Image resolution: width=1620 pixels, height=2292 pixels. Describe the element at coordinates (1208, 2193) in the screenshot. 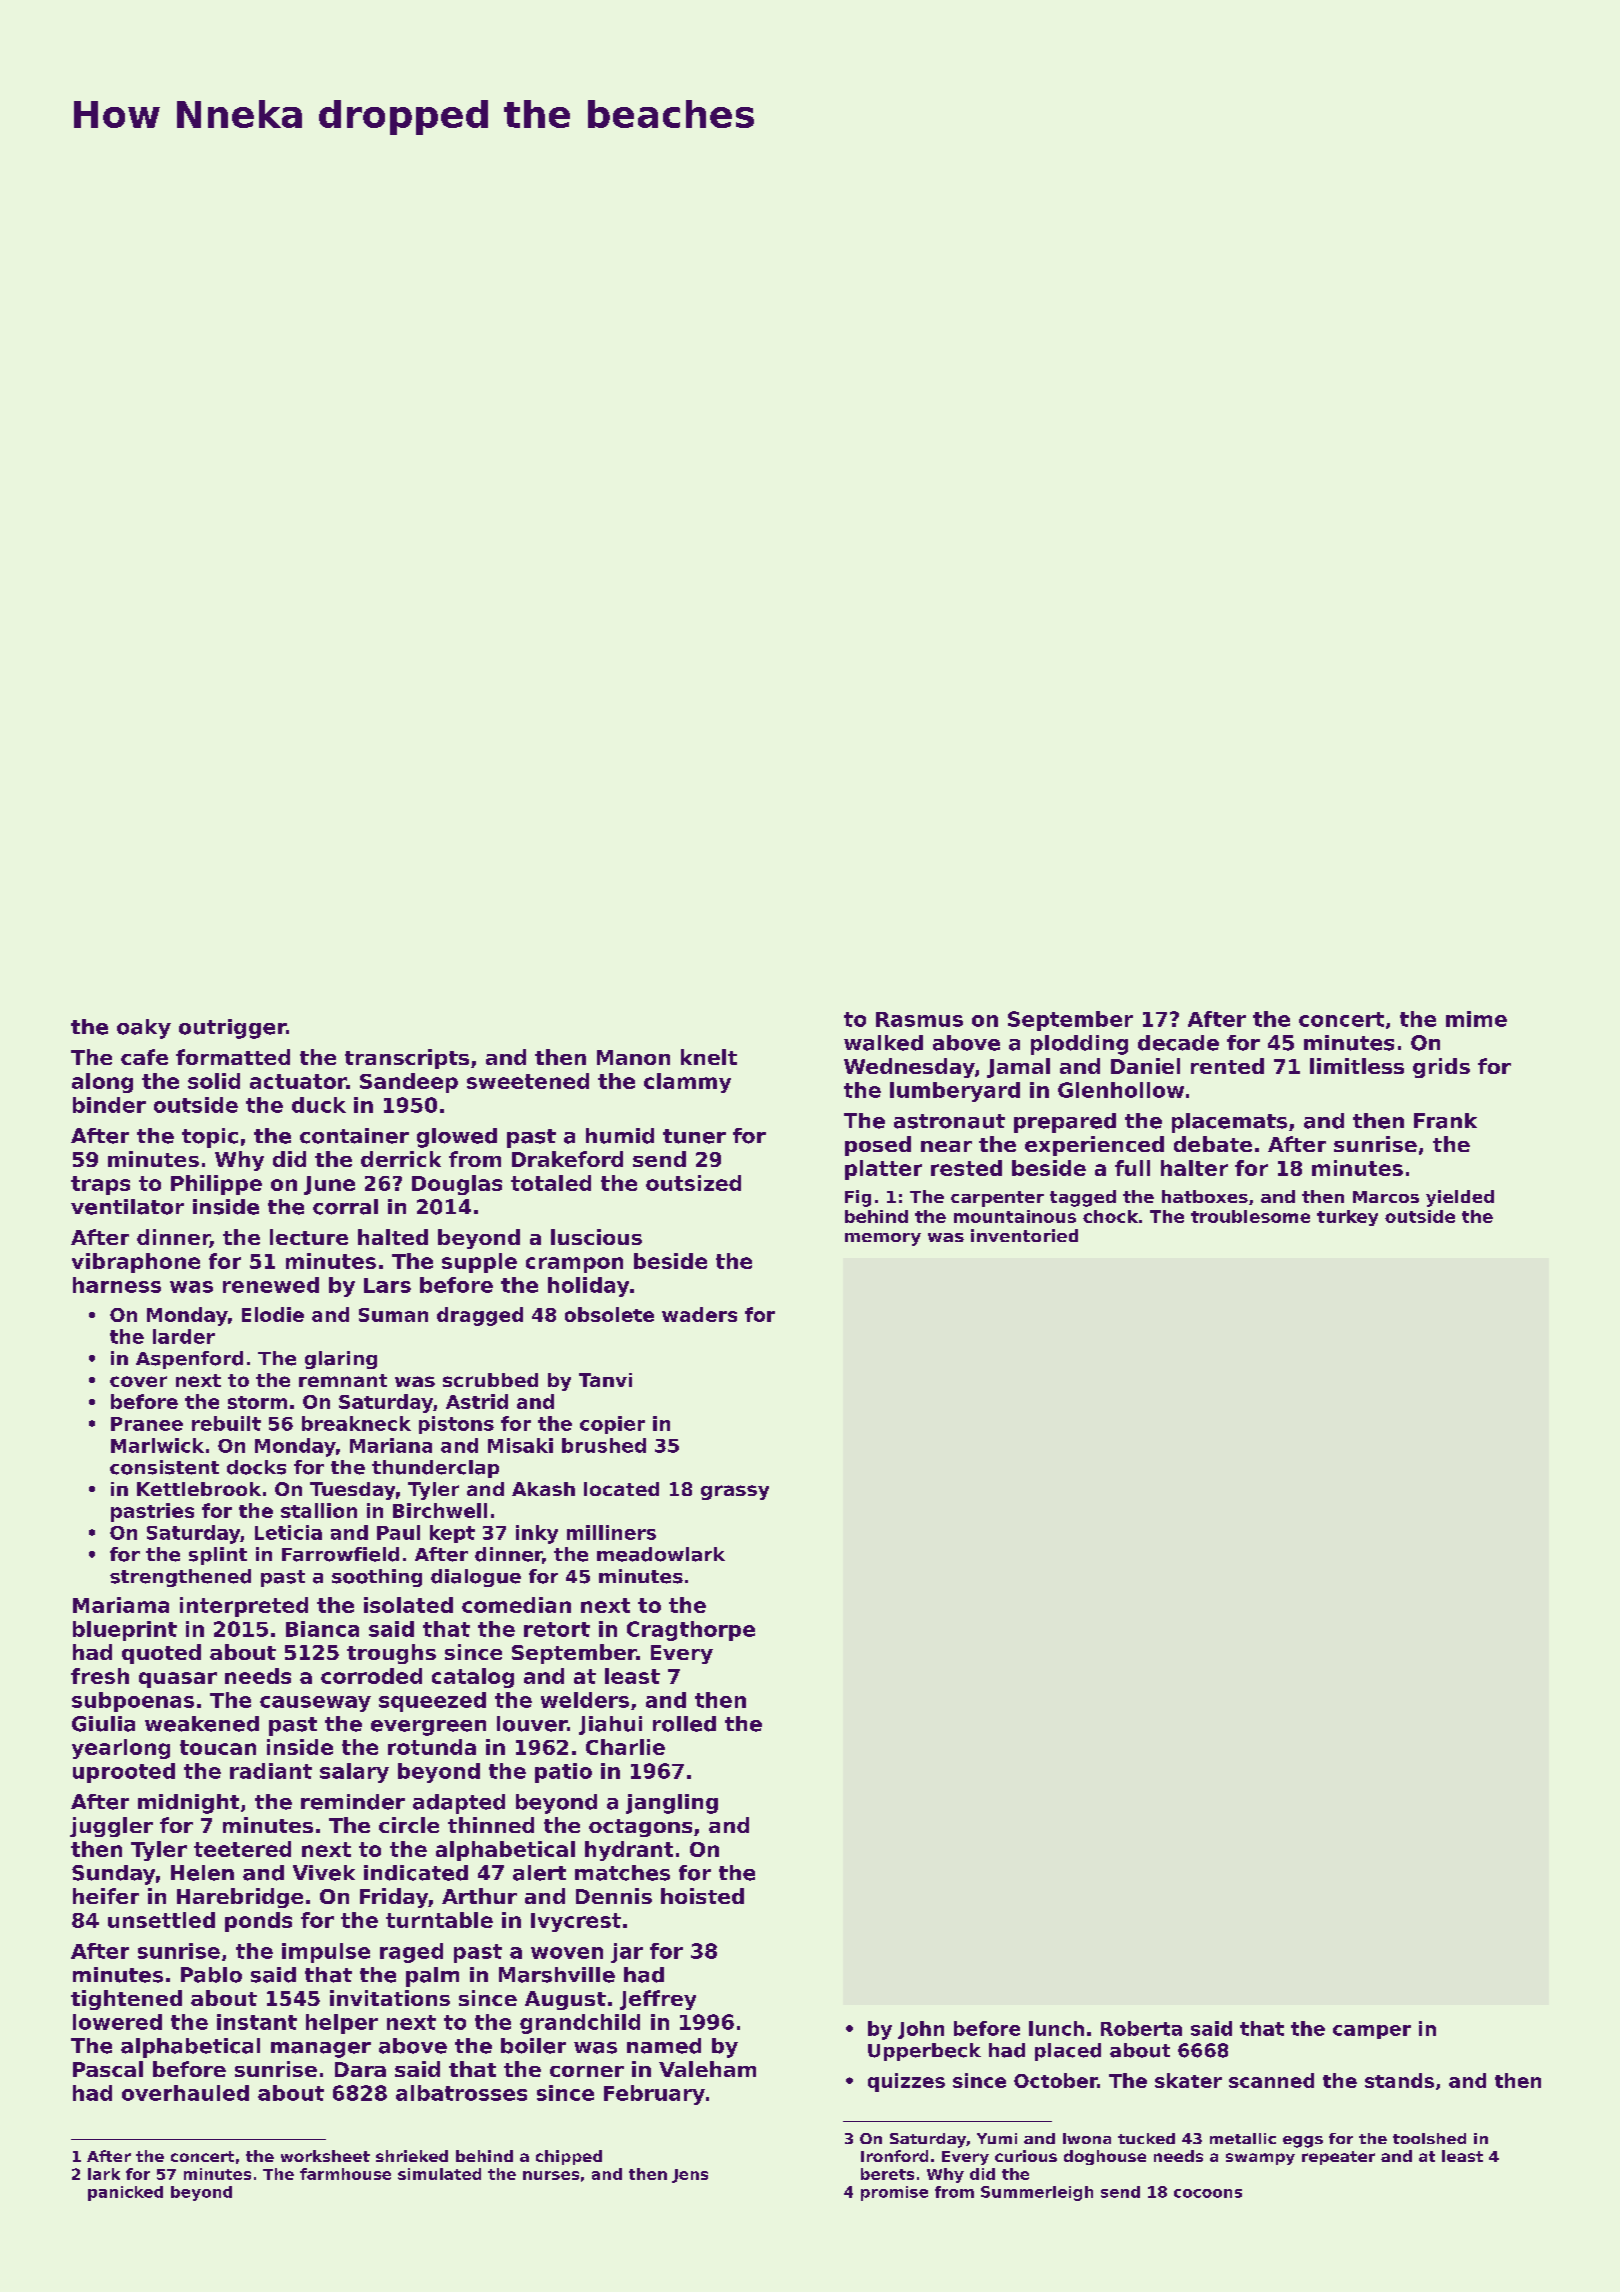

I see `cocoons` at that location.
